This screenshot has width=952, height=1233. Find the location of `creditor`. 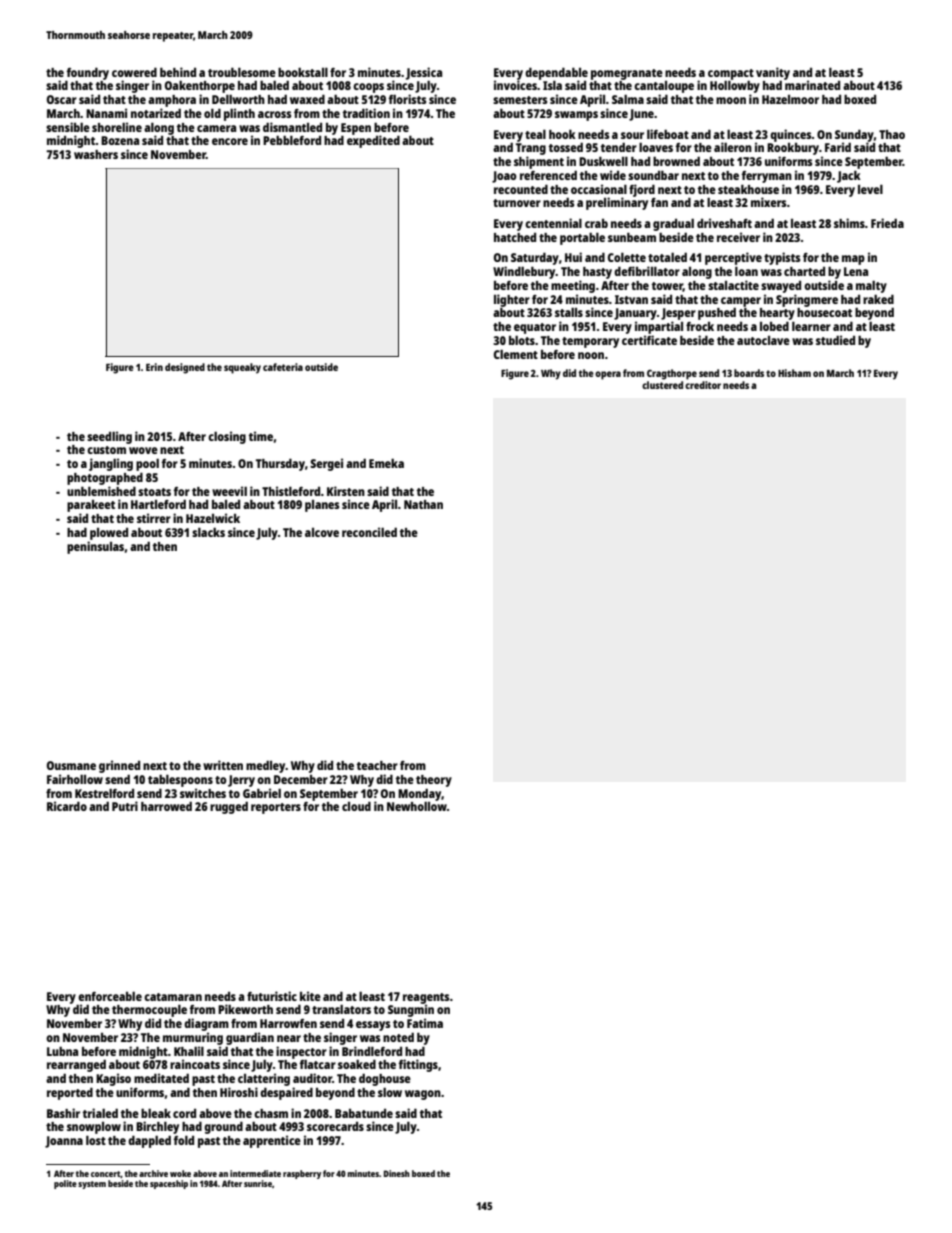

creditor is located at coordinates (703, 385).
